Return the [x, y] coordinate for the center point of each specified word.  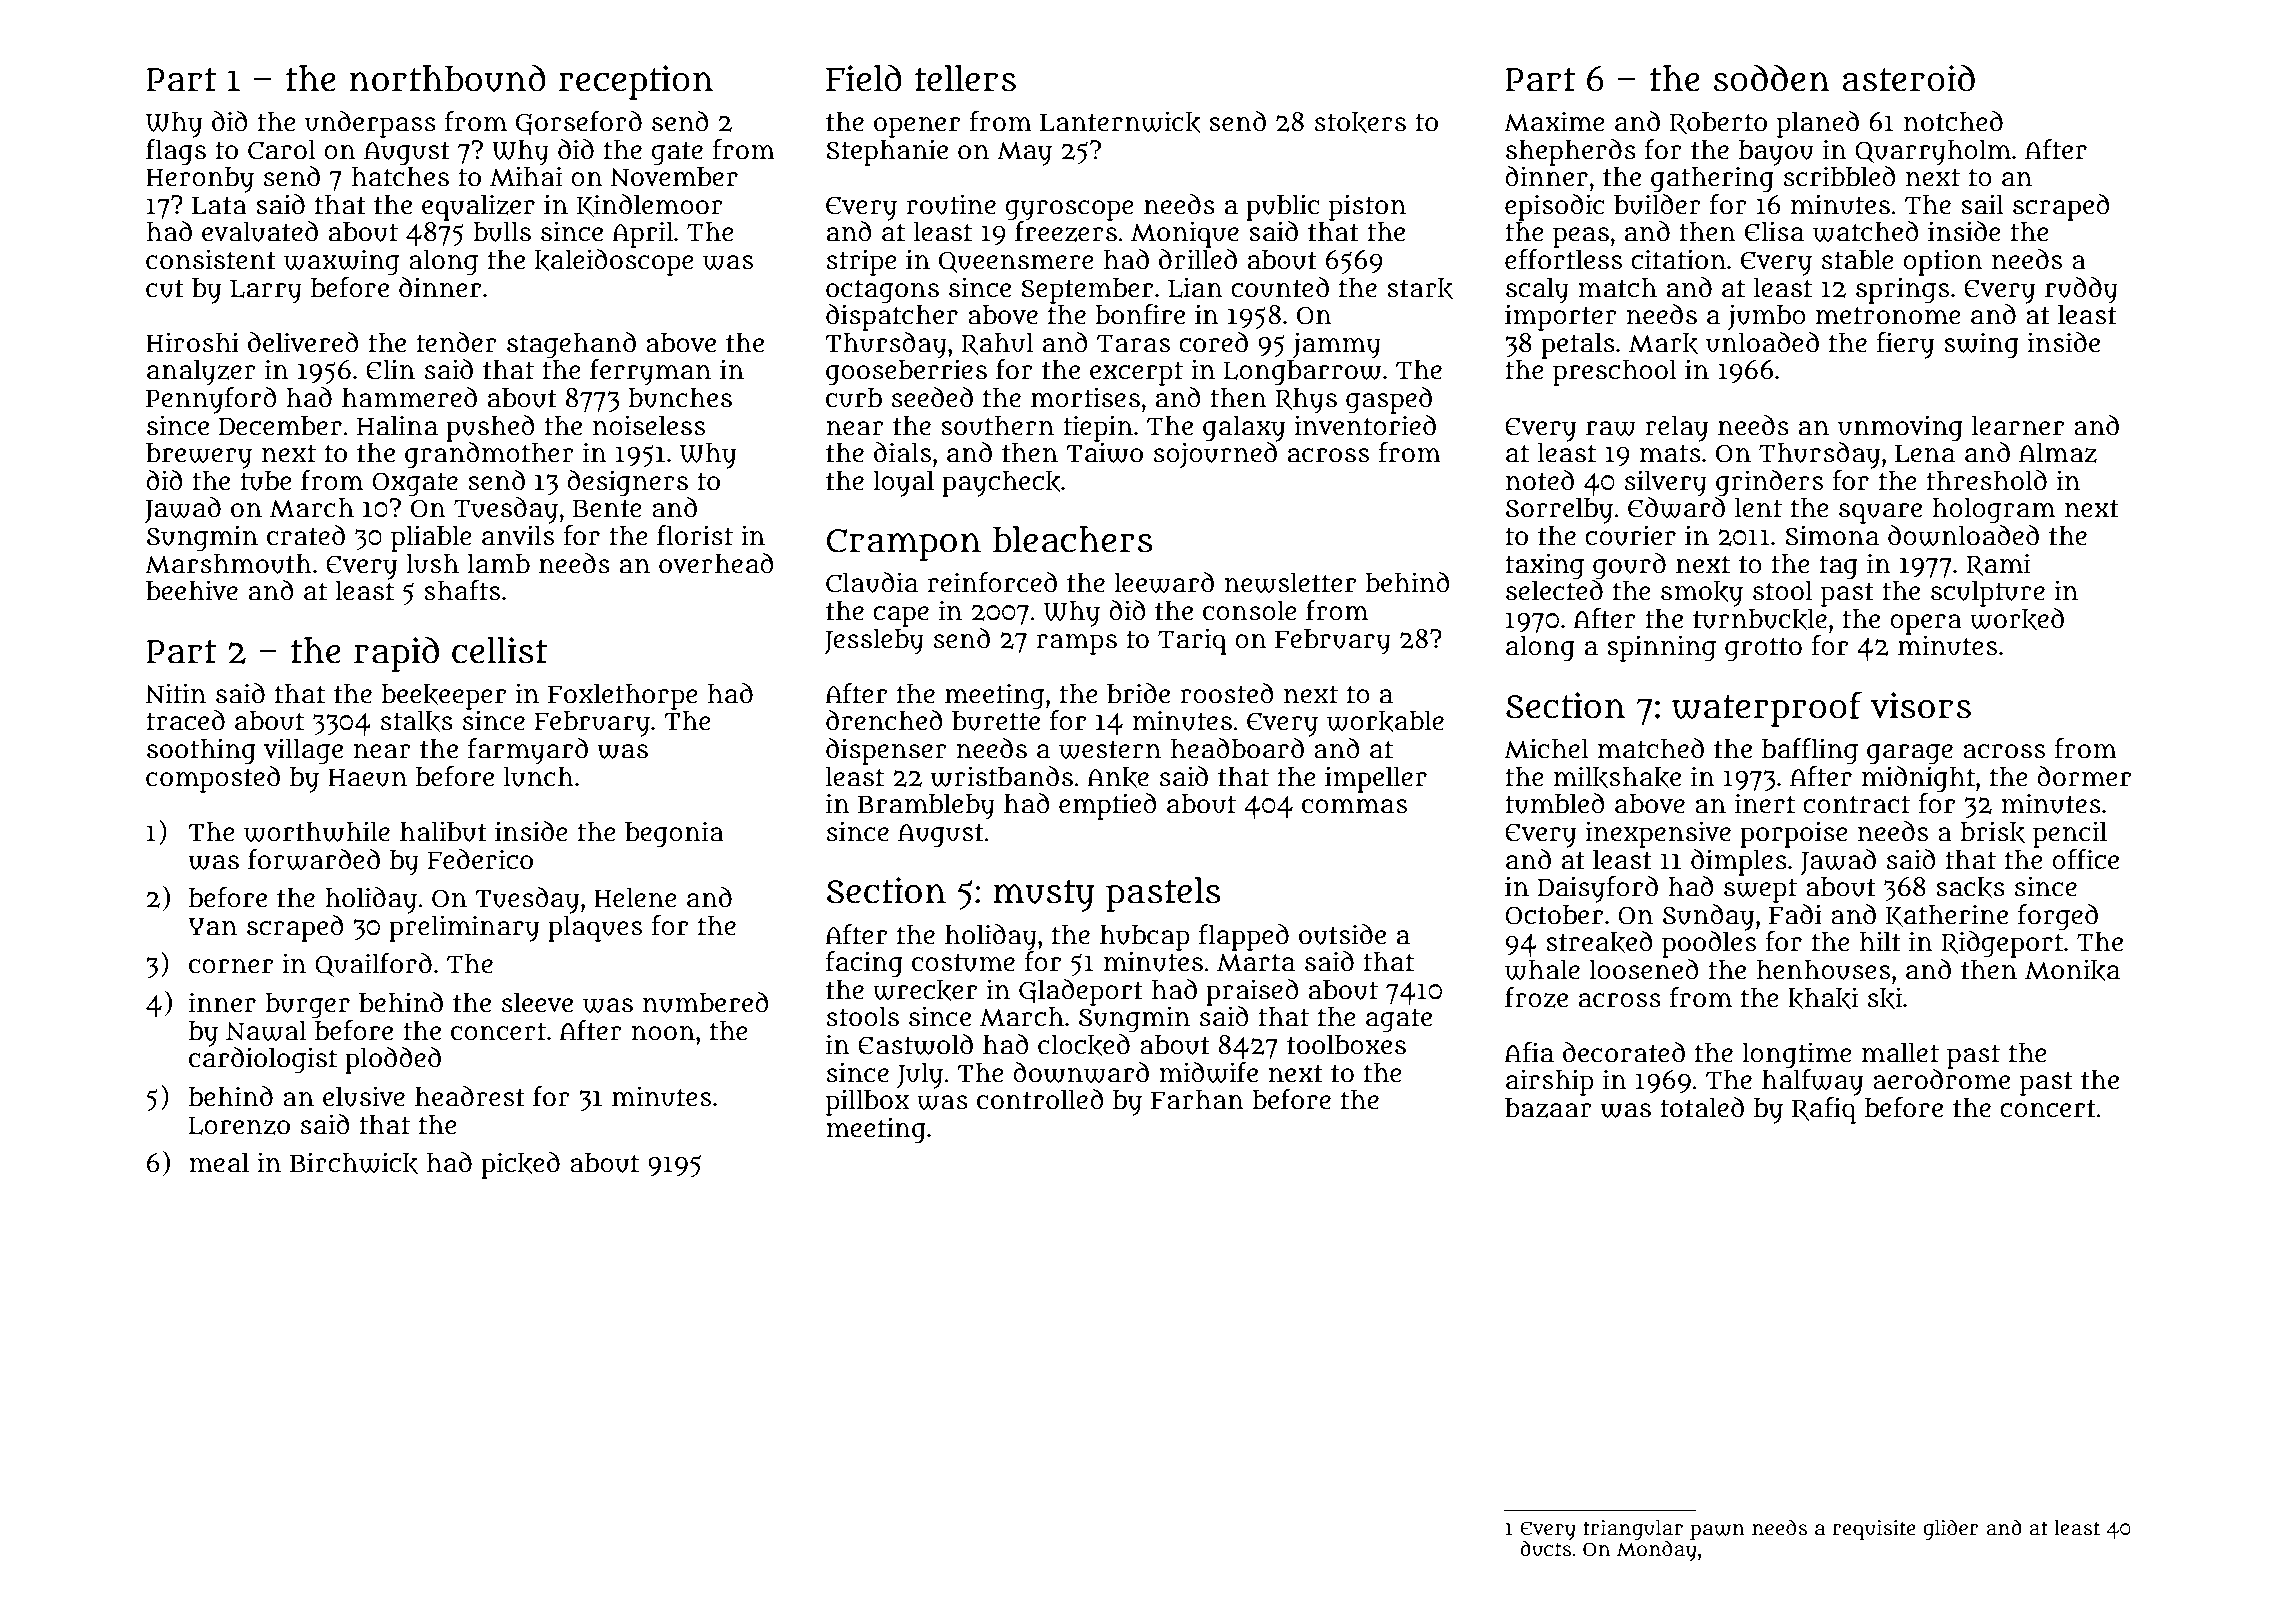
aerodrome [1941, 1079]
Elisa [1774, 231]
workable [1385, 721]
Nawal [266, 1030]
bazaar [1548, 1108]
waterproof [1767, 709]
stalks [417, 721]
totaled [1702, 1107]
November [674, 177]
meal [219, 1162]
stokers [1360, 122]
